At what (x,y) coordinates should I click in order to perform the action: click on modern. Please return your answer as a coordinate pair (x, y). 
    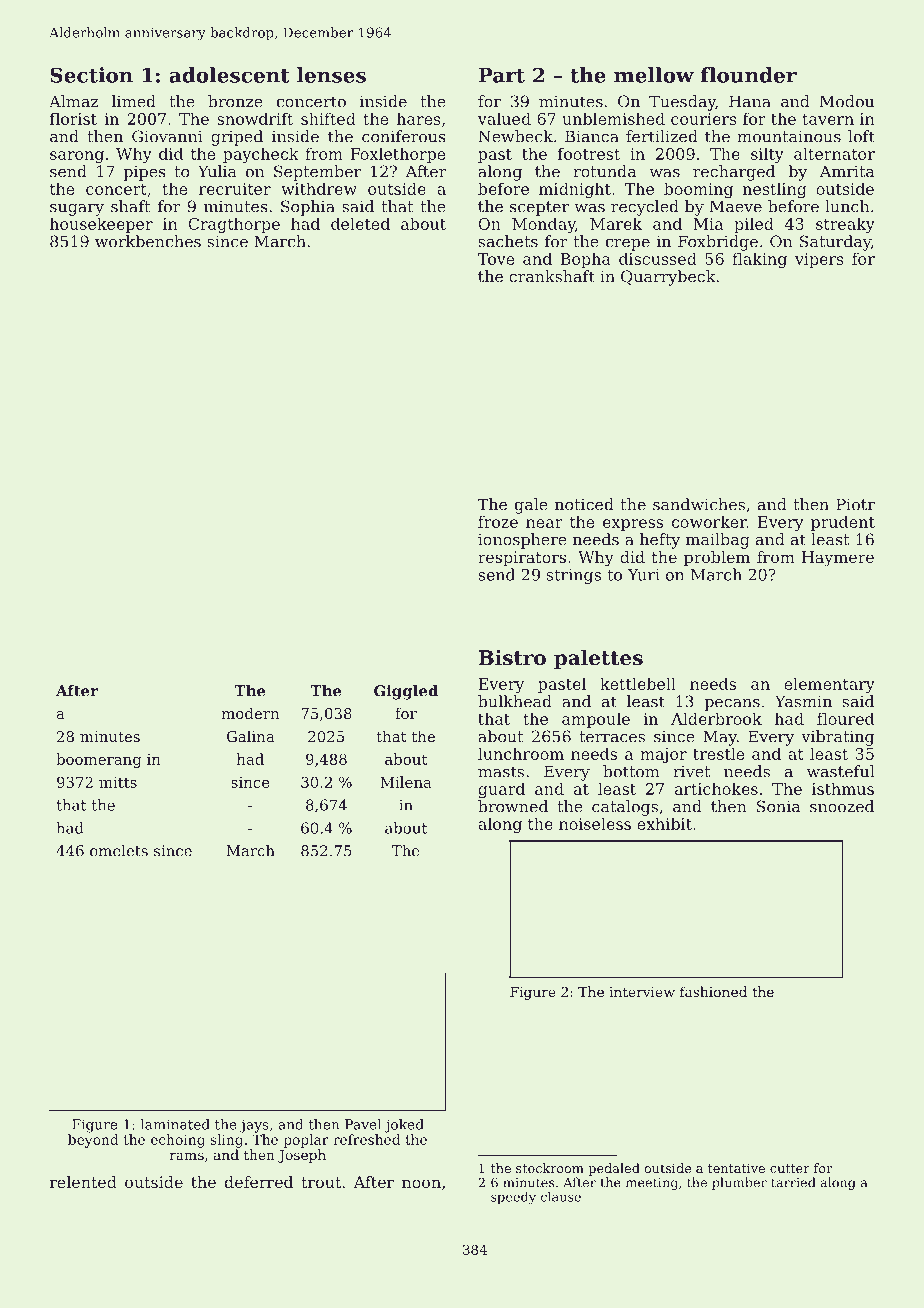
    Looking at the image, I should click on (250, 713).
